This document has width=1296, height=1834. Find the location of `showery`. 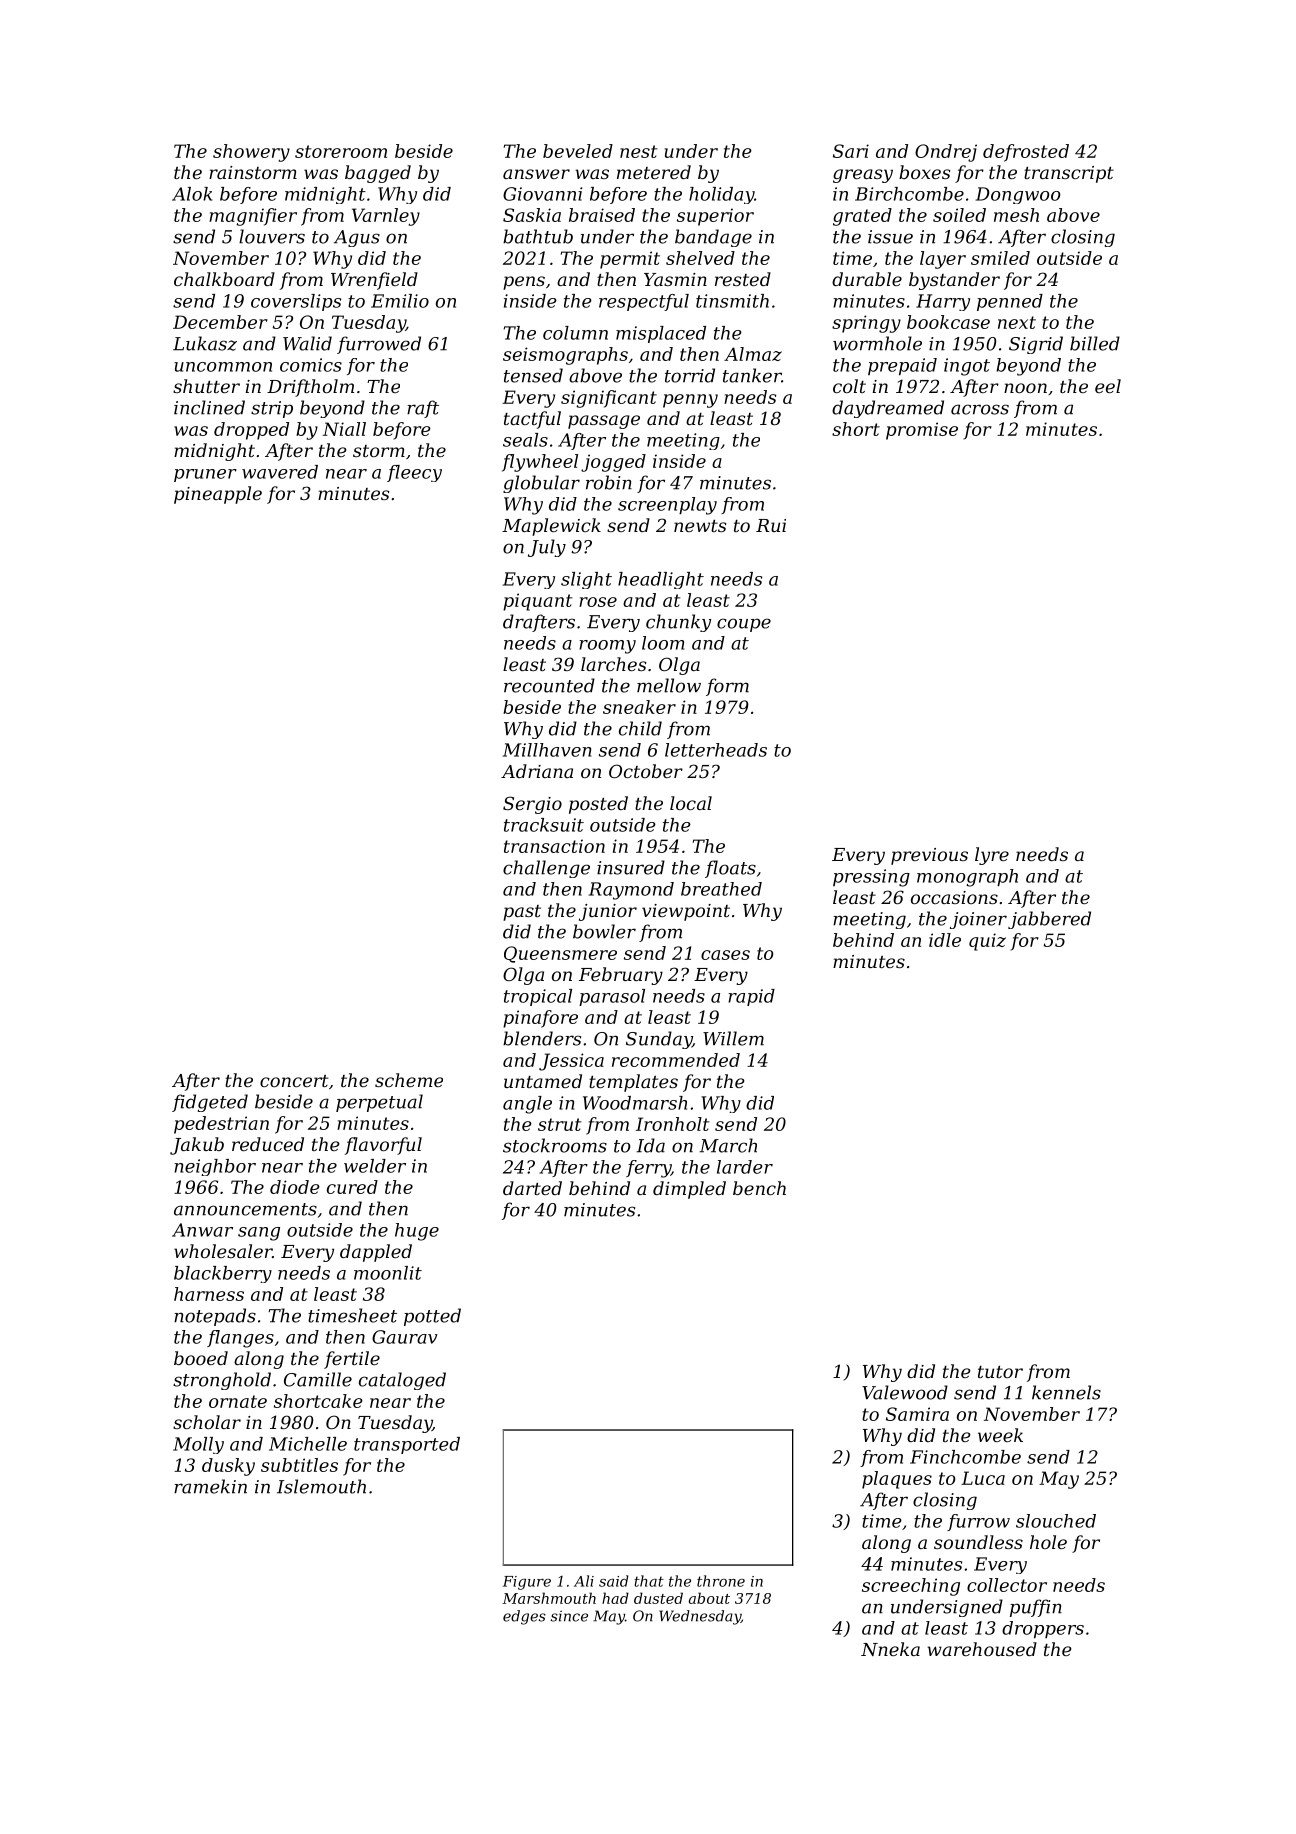

showery is located at coordinates (251, 153).
